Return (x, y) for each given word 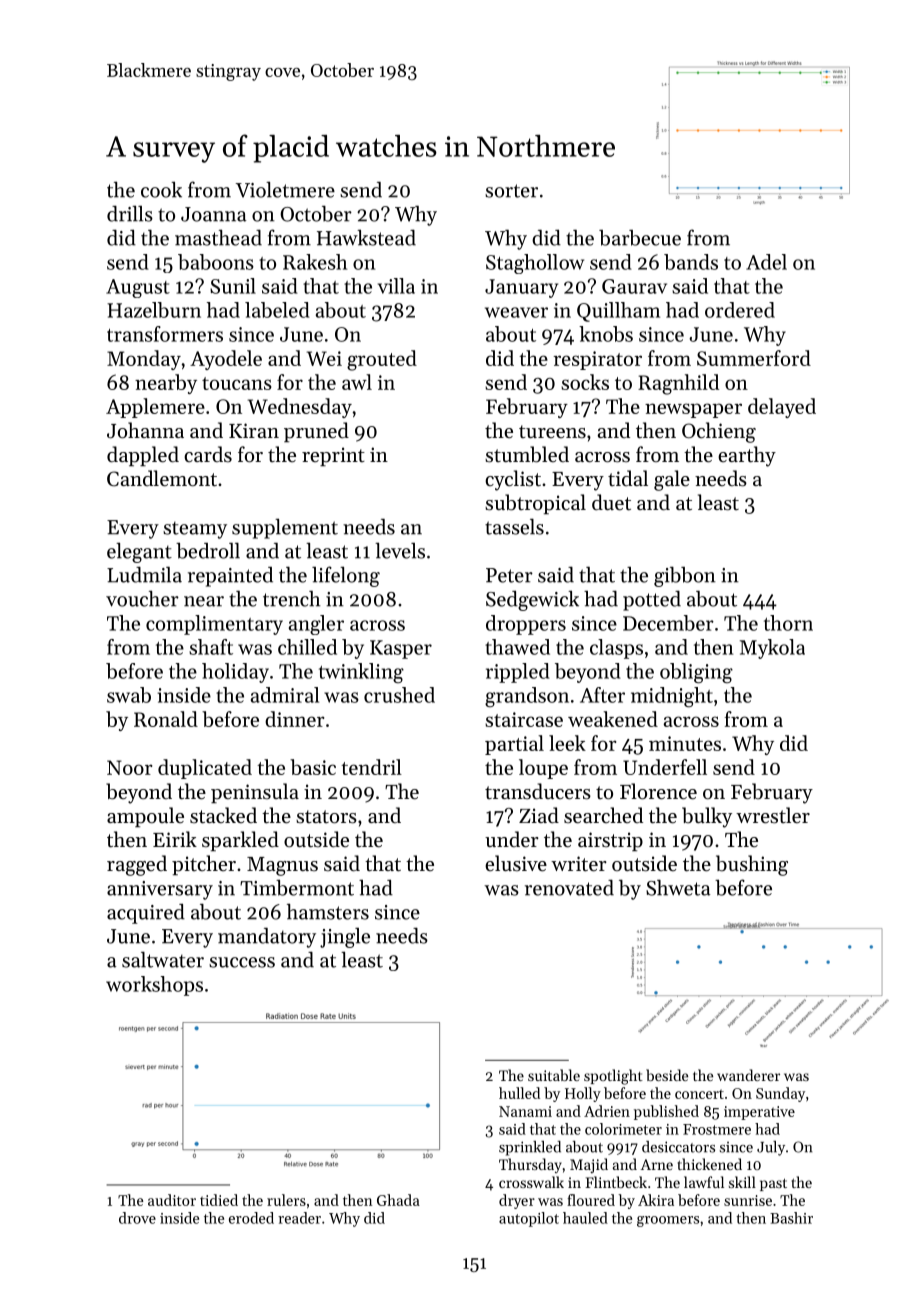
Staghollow (535, 264)
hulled (519, 1093)
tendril (371, 767)
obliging (696, 673)
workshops (154, 986)
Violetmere (285, 189)
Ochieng (719, 432)
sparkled (240, 841)
